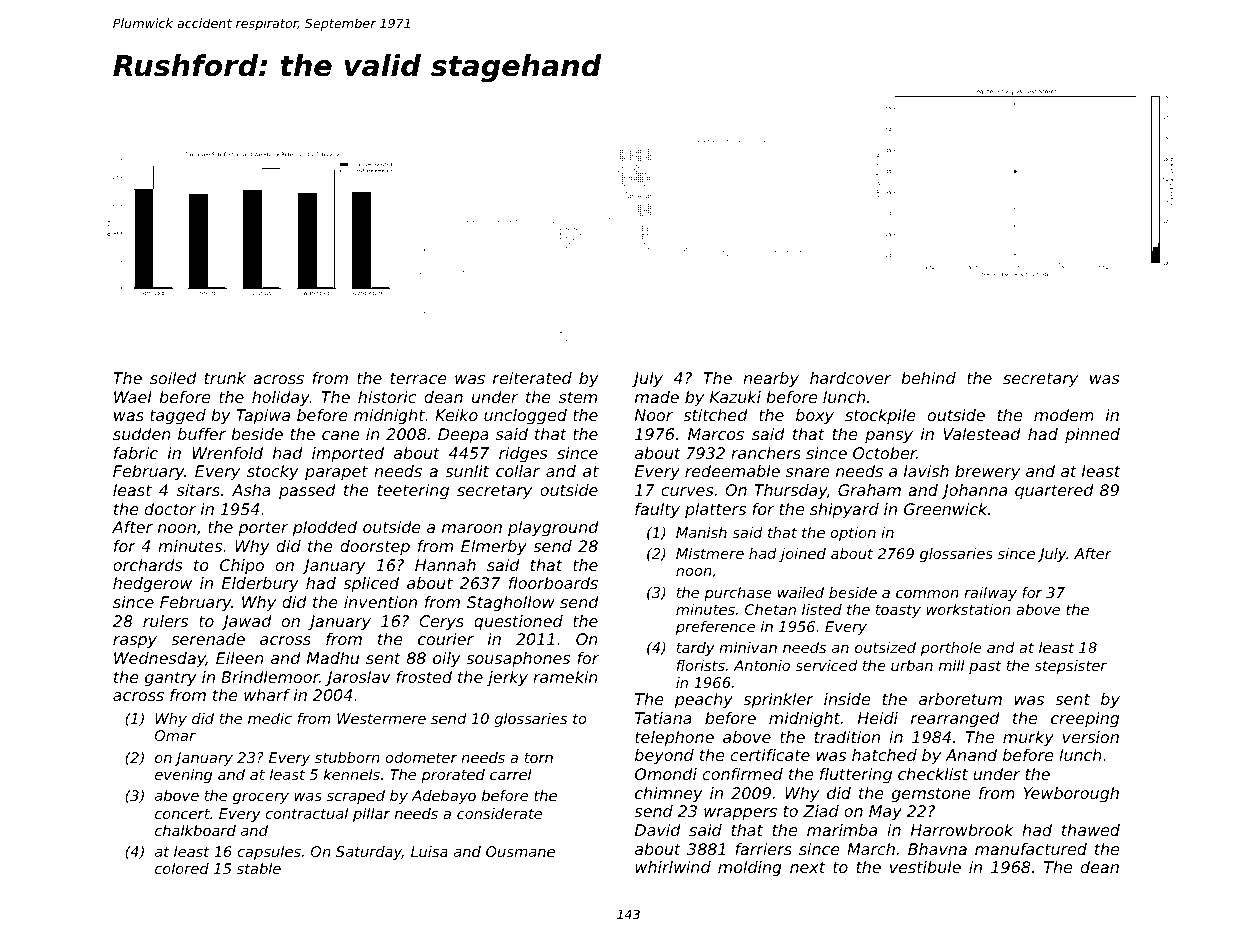  I want to click on hedgerow, so click(152, 585).
